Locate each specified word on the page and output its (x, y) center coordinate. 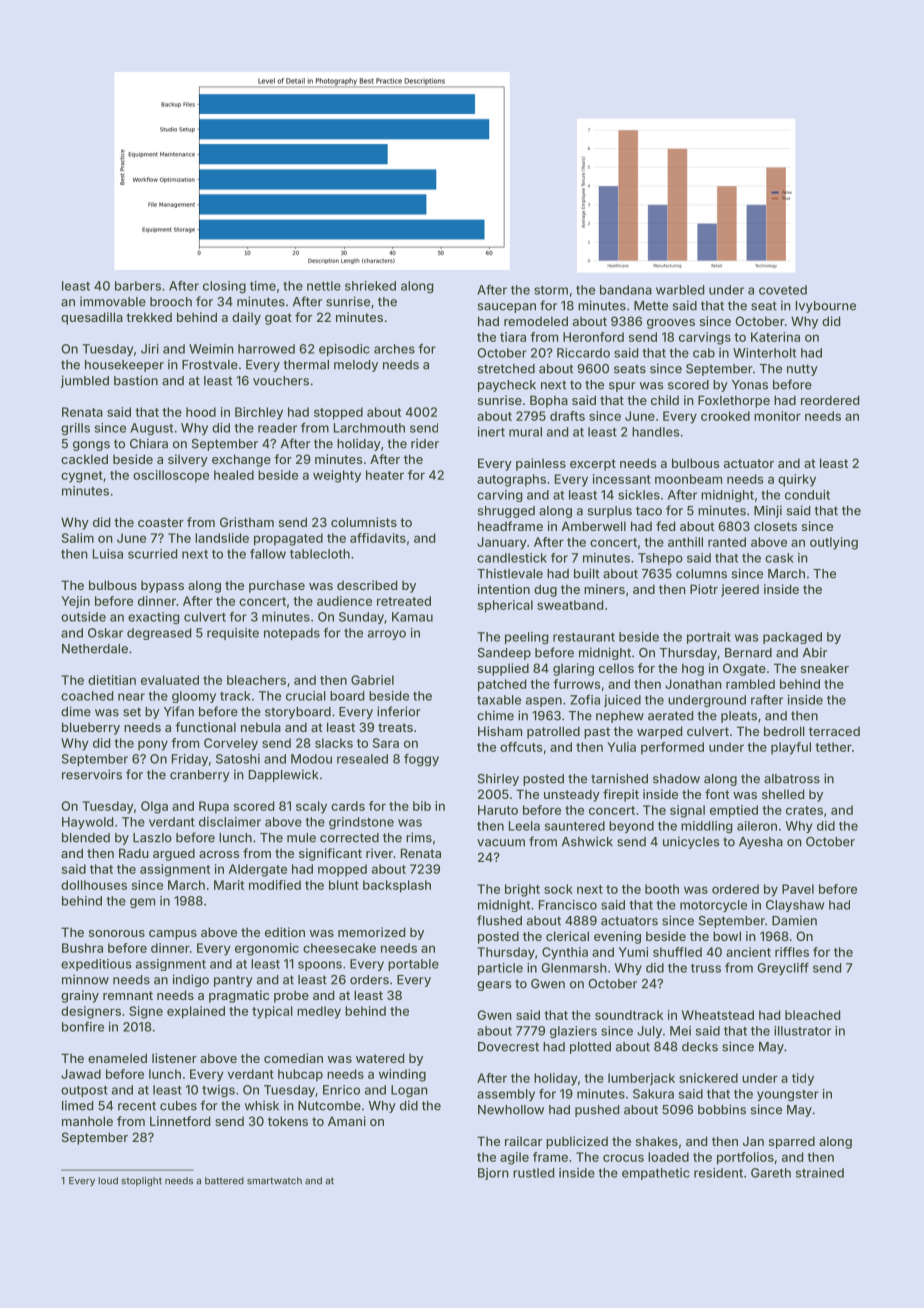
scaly (311, 807)
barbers (138, 286)
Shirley (498, 779)
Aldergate (258, 870)
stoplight (141, 1182)
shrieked (370, 286)
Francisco (568, 905)
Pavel (798, 889)
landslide (222, 538)
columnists (364, 522)
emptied (734, 811)
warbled (680, 290)
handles (656, 432)
